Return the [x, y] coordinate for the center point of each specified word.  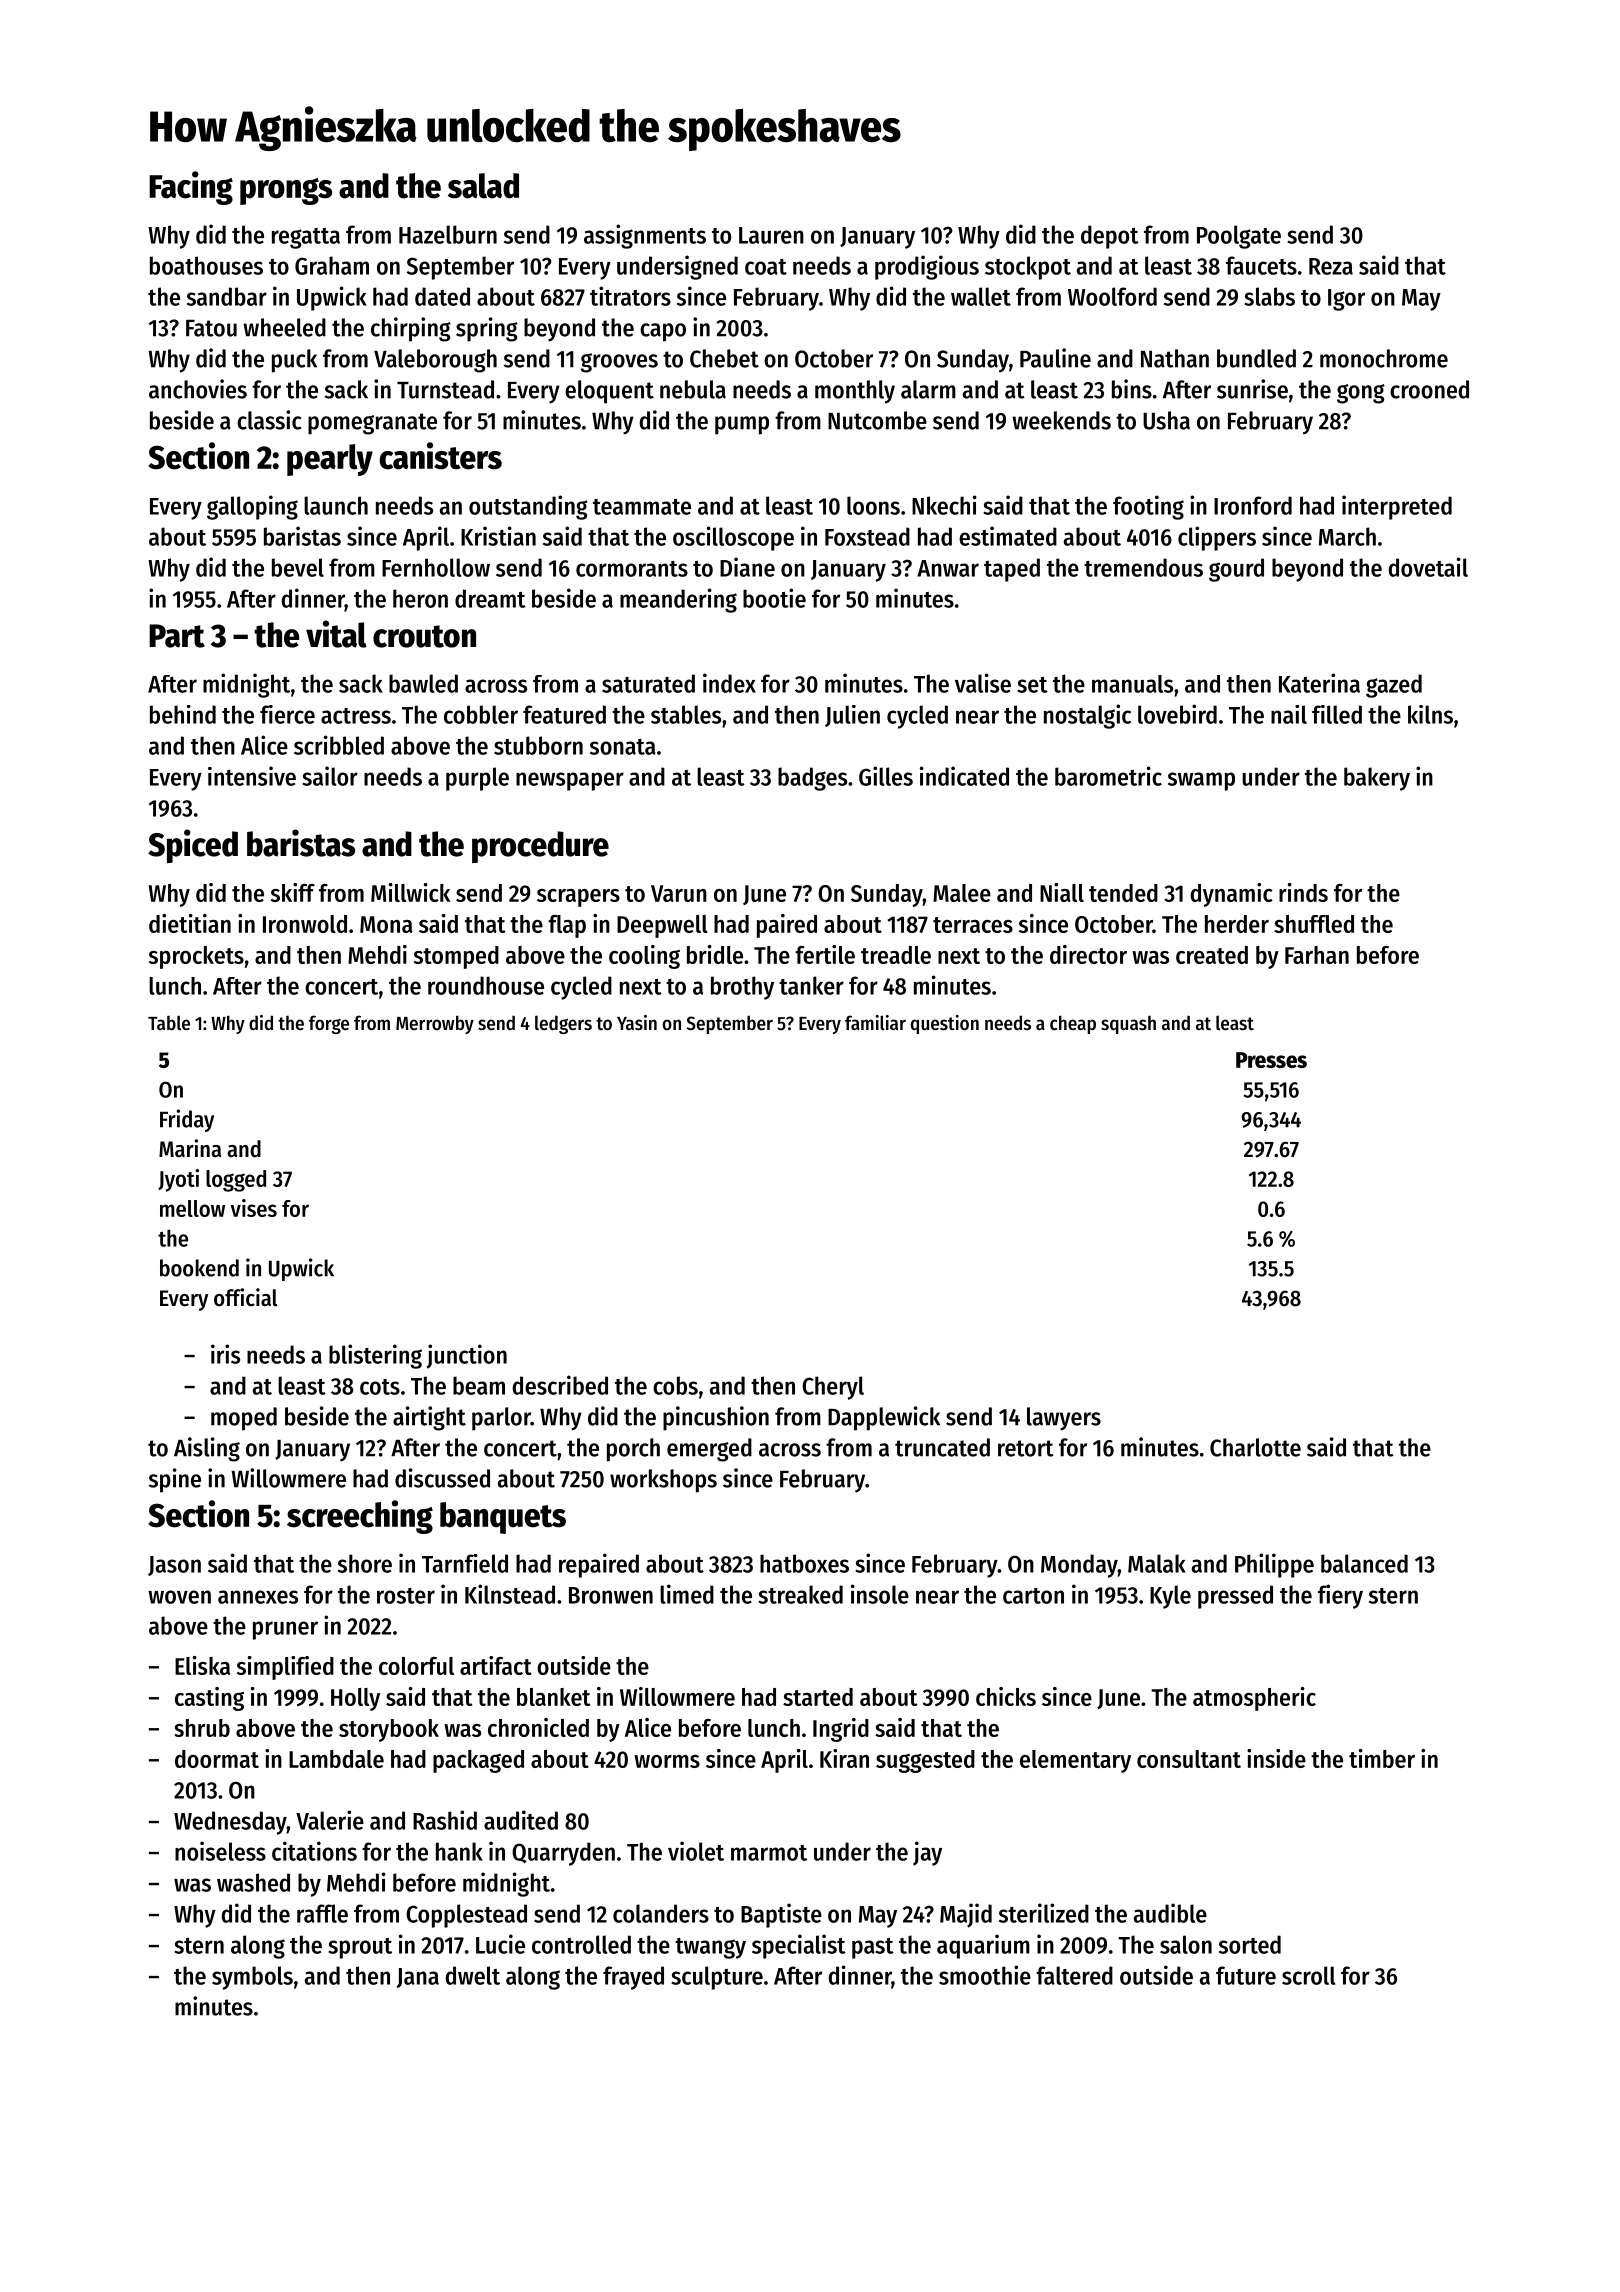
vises [253, 1208]
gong [1361, 394]
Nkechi [944, 505]
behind [183, 714]
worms [667, 1761]
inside [1276, 1758]
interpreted [1397, 507]
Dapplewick [884, 1418]
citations [314, 1851]
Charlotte [1255, 1447]
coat [766, 267]
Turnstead [445, 389]
